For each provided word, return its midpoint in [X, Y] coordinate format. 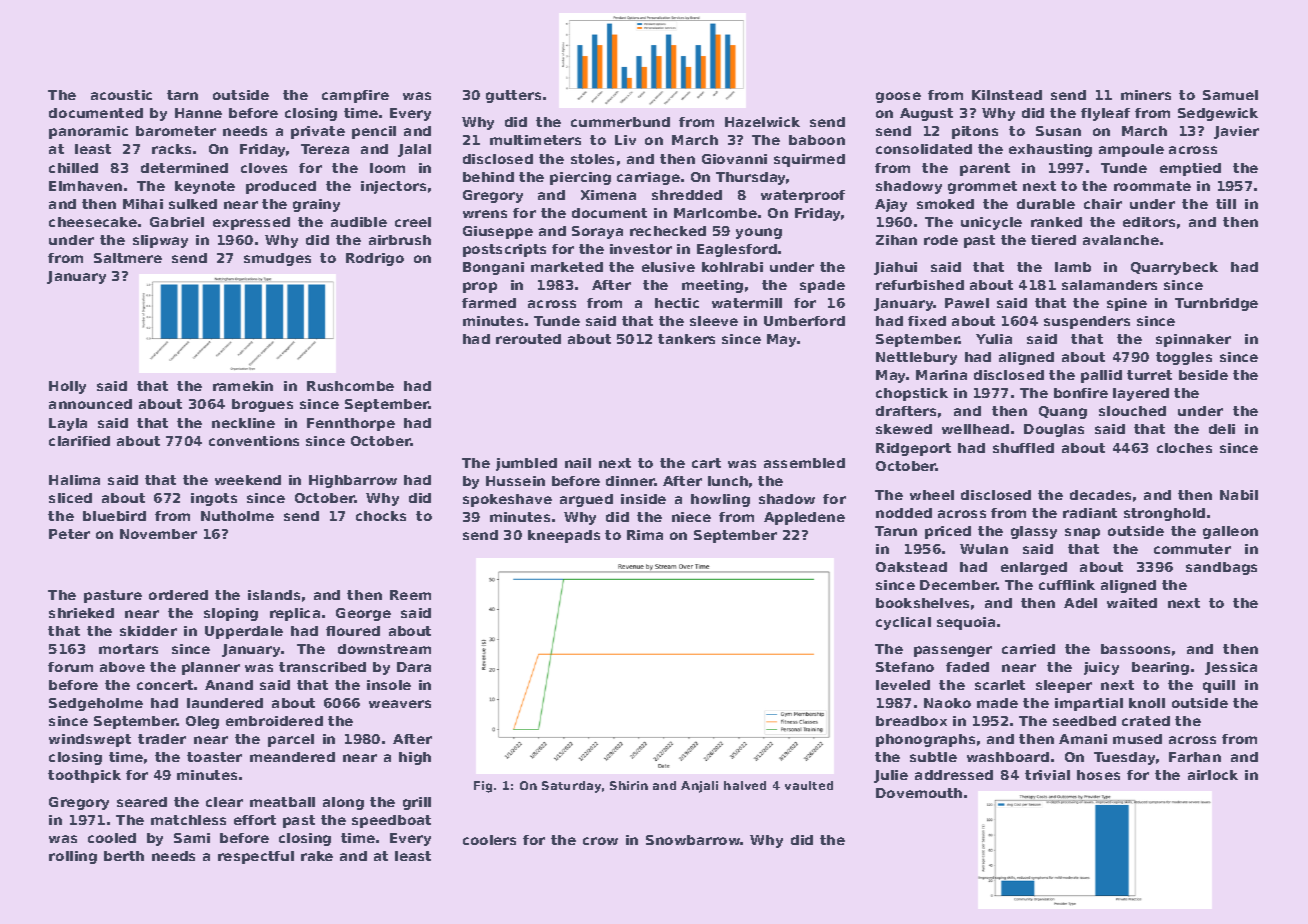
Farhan [1195, 757]
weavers [400, 704]
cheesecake [93, 222]
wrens [485, 214]
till [1226, 204]
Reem [410, 595]
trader [162, 739]
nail [578, 463]
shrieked [81, 613]
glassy [1034, 532]
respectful [256, 857]
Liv [625, 140]
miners [1146, 95]
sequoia [966, 623]
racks [171, 149]
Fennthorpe [351, 424]
